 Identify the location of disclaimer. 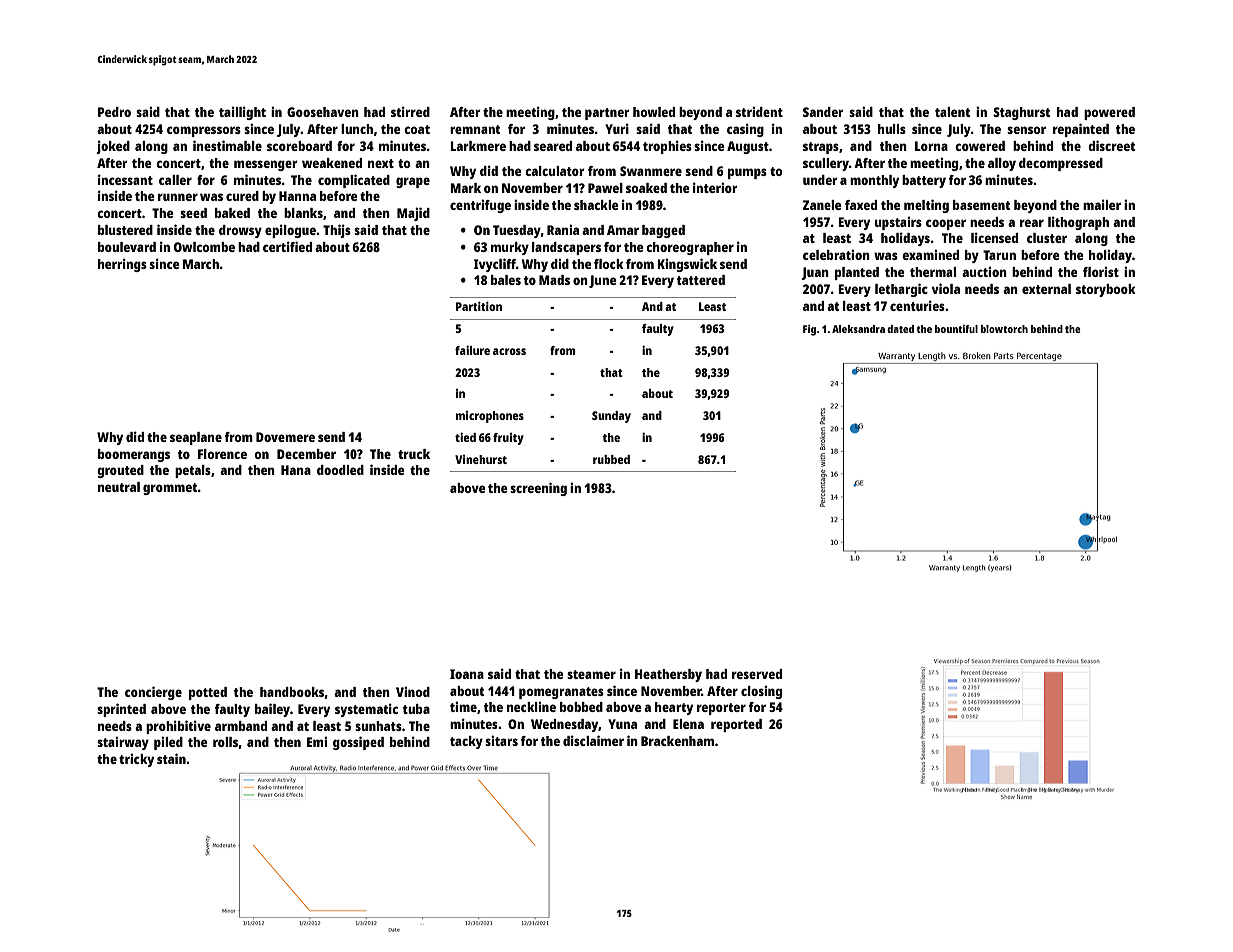
(593, 740).
